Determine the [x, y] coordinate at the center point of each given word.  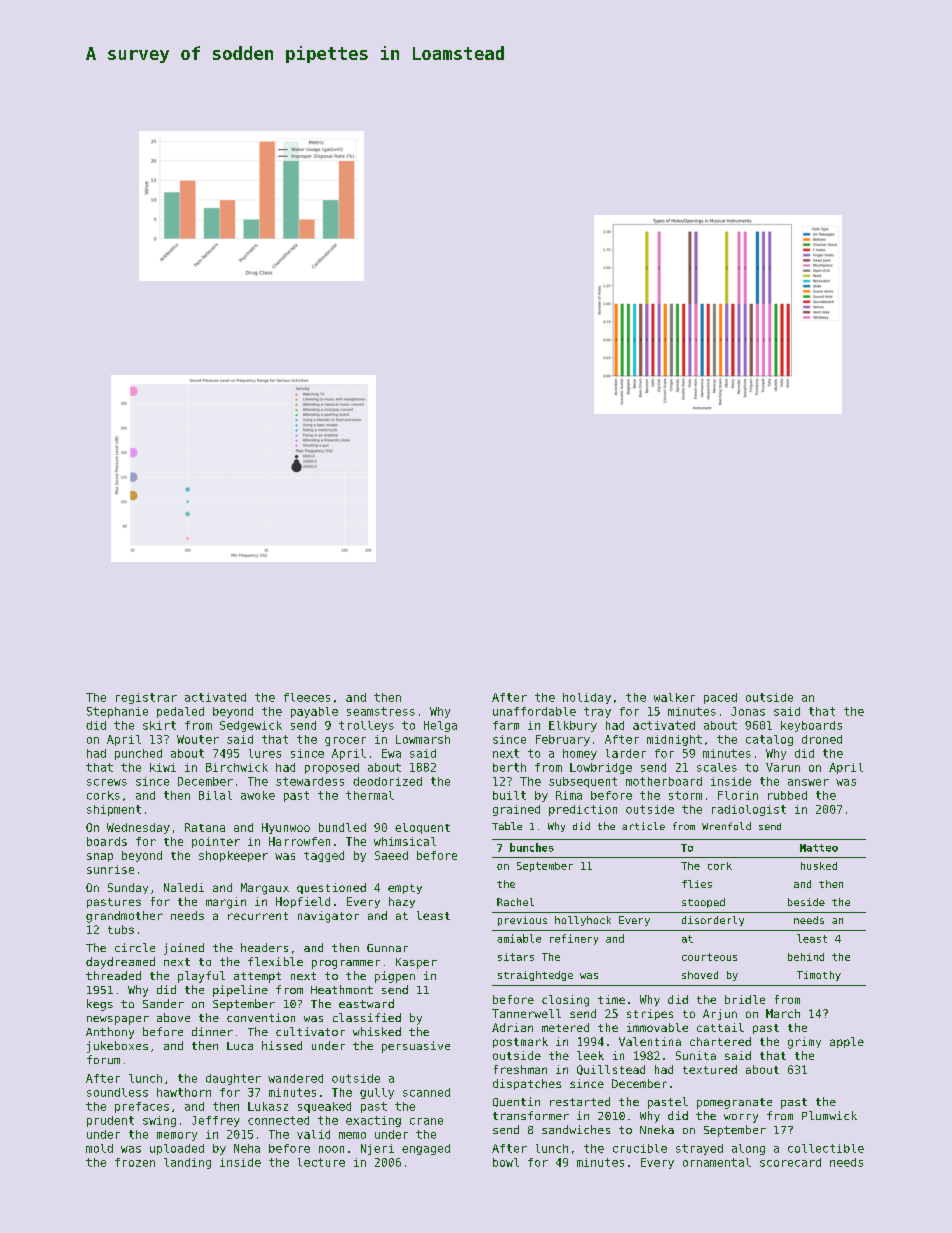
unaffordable [534, 711]
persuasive [416, 1047]
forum [103, 1059]
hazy [402, 902]
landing [187, 1163]
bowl [506, 1162]
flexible [275, 961]
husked [819, 866]
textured [710, 1069]
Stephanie [117, 712]
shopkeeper [233, 856]
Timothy [819, 976]
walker [674, 697]
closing [565, 1001]
